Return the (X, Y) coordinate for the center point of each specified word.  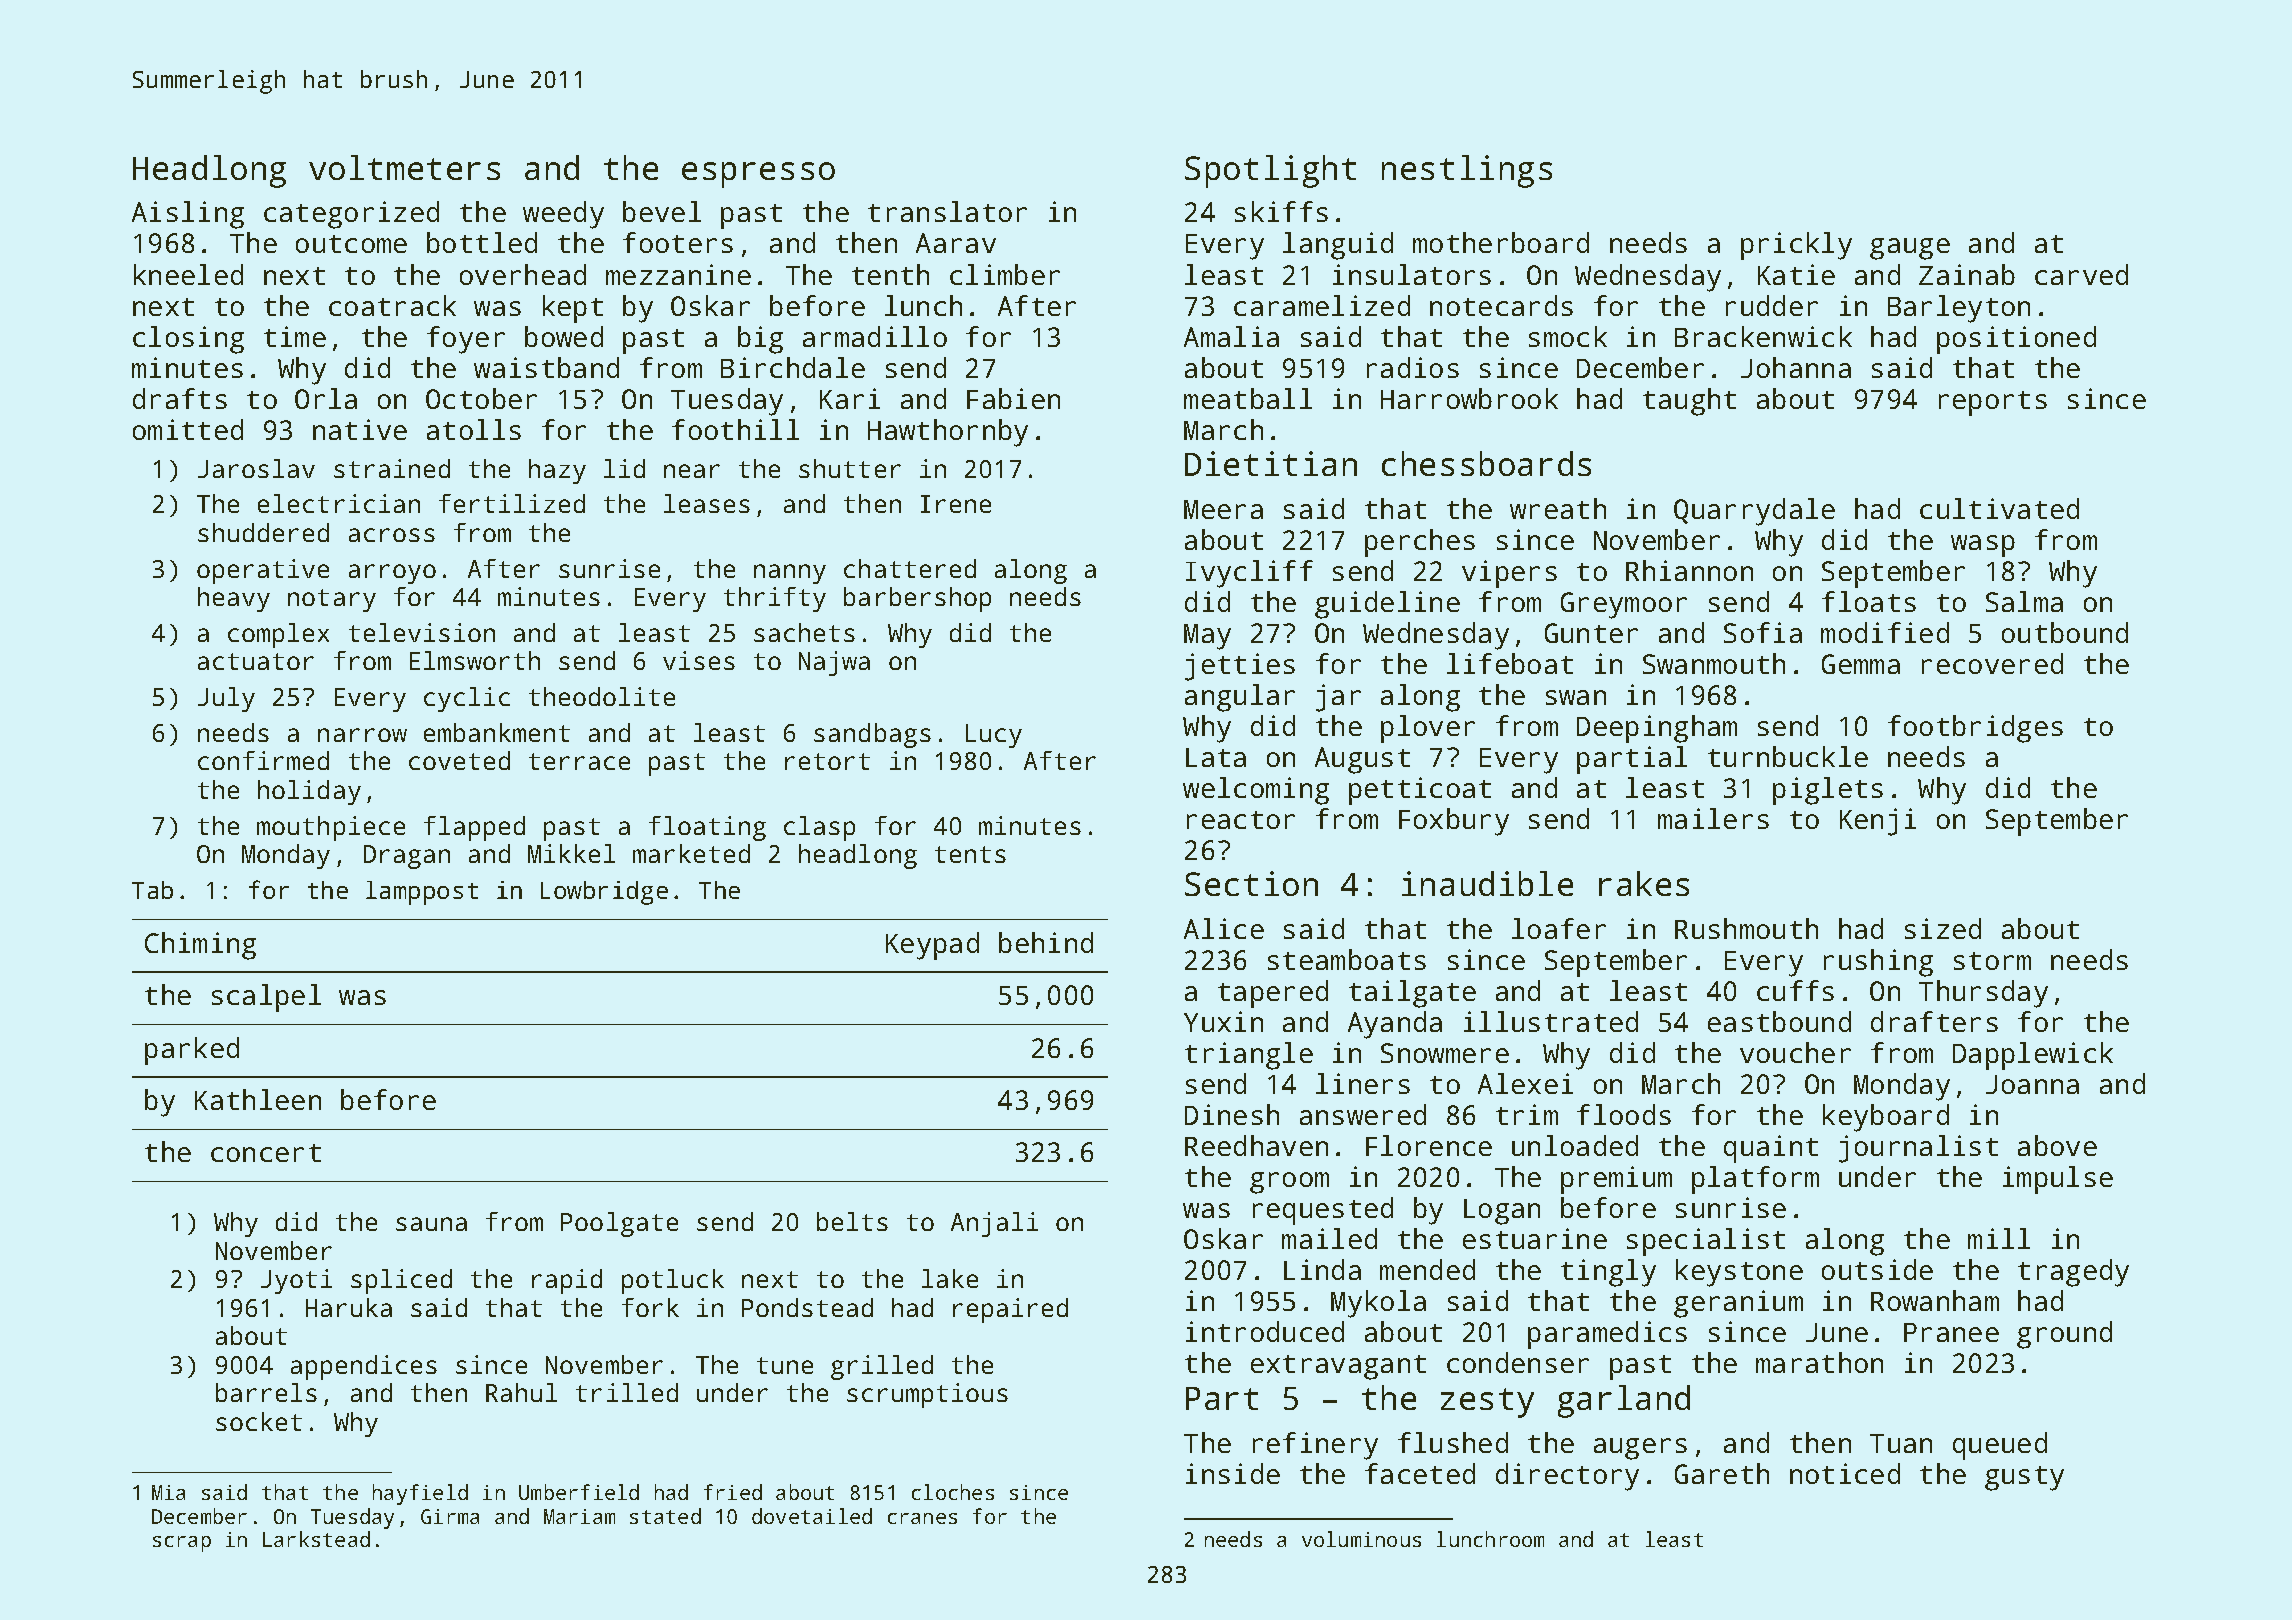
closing (188, 340)
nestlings (1467, 171)
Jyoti (296, 1281)
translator (947, 211)
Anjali (994, 1224)
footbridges (1975, 729)
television (422, 632)
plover (1428, 729)
